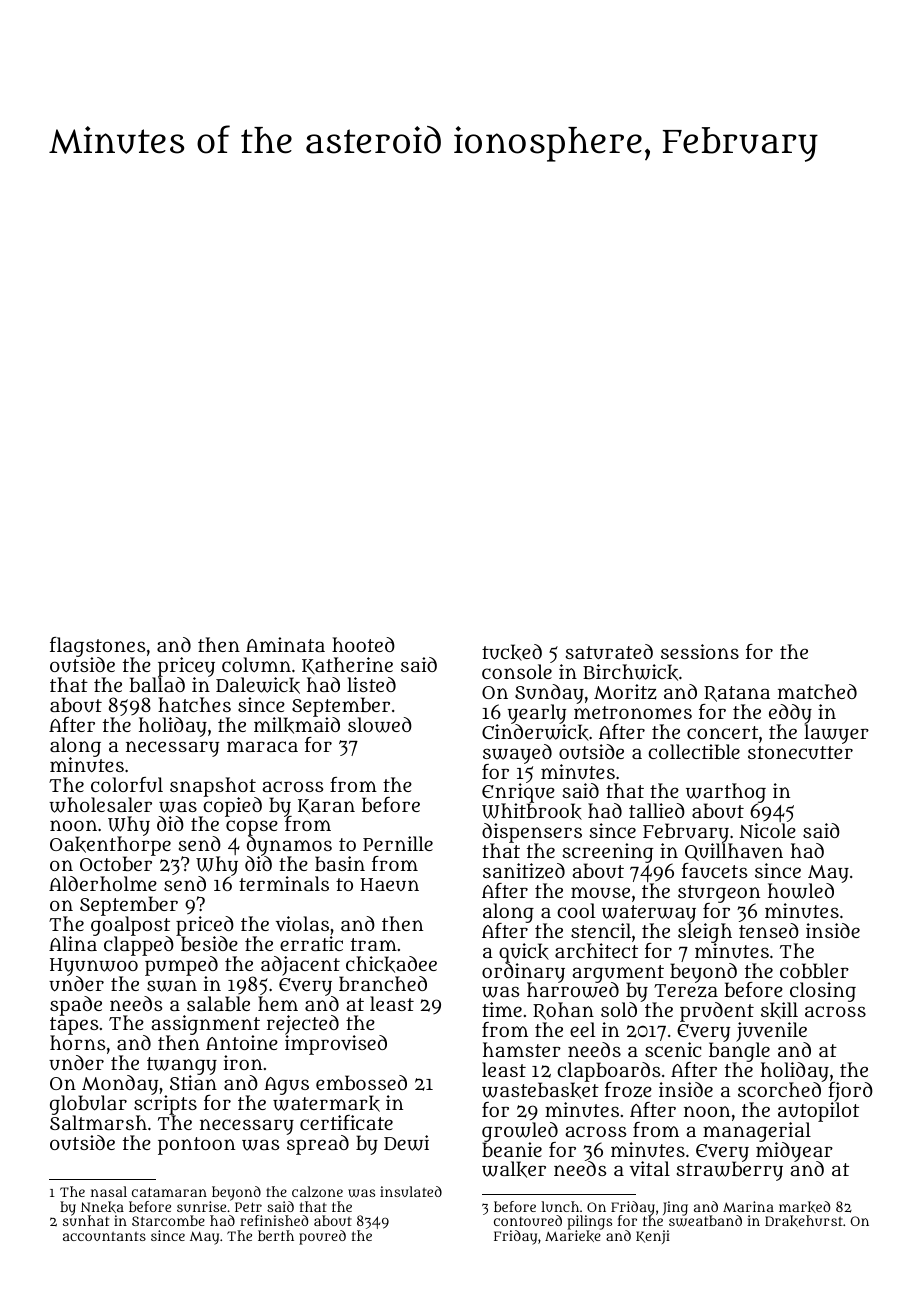  I want to click on slowed, so click(380, 725).
